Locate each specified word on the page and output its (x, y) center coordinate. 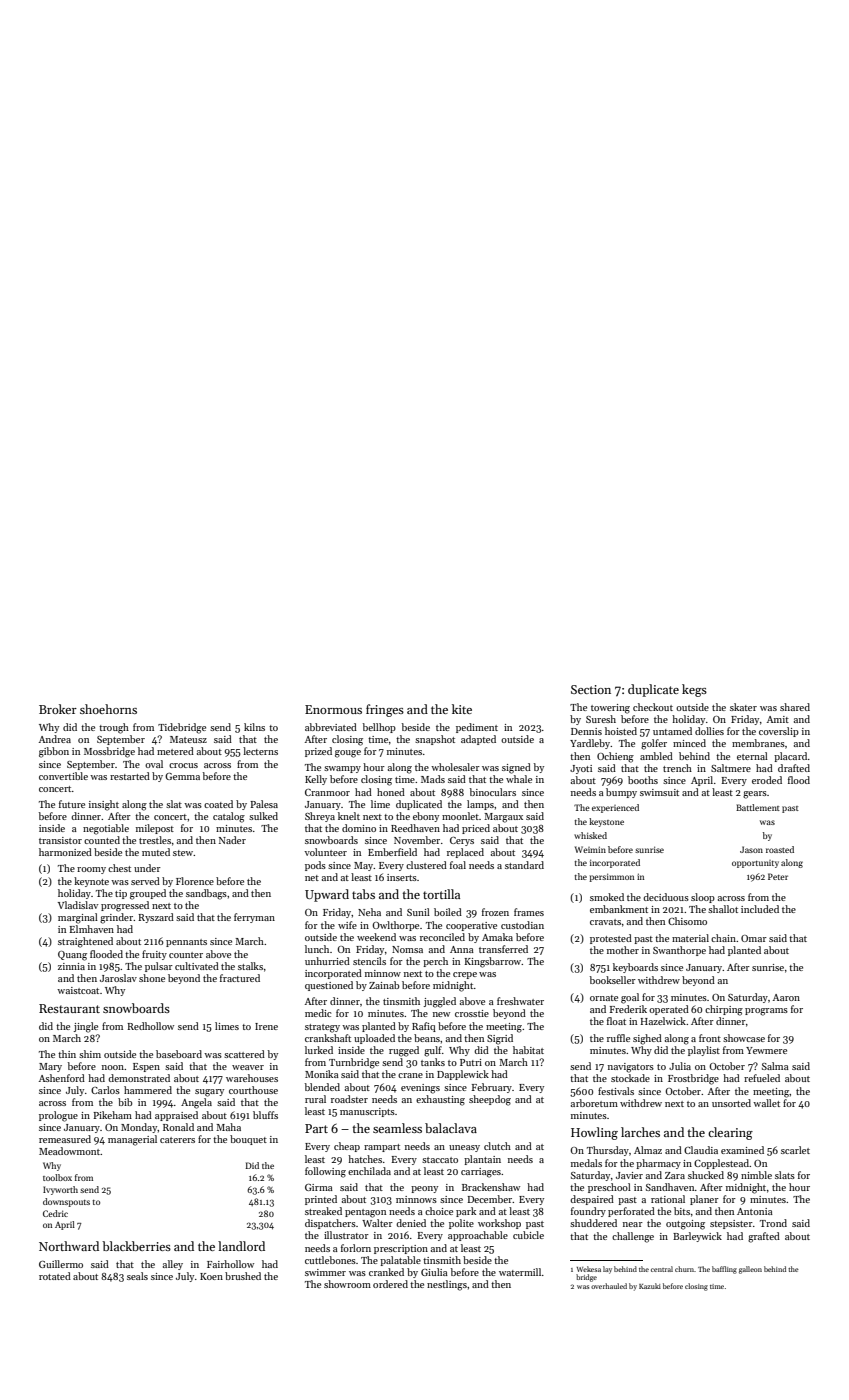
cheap (347, 1147)
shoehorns (108, 709)
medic (318, 1013)
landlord (241, 1246)
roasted (780, 849)
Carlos (105, 1090)
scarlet (795, 1150)
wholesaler (455, 767)
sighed (647, 1039)
